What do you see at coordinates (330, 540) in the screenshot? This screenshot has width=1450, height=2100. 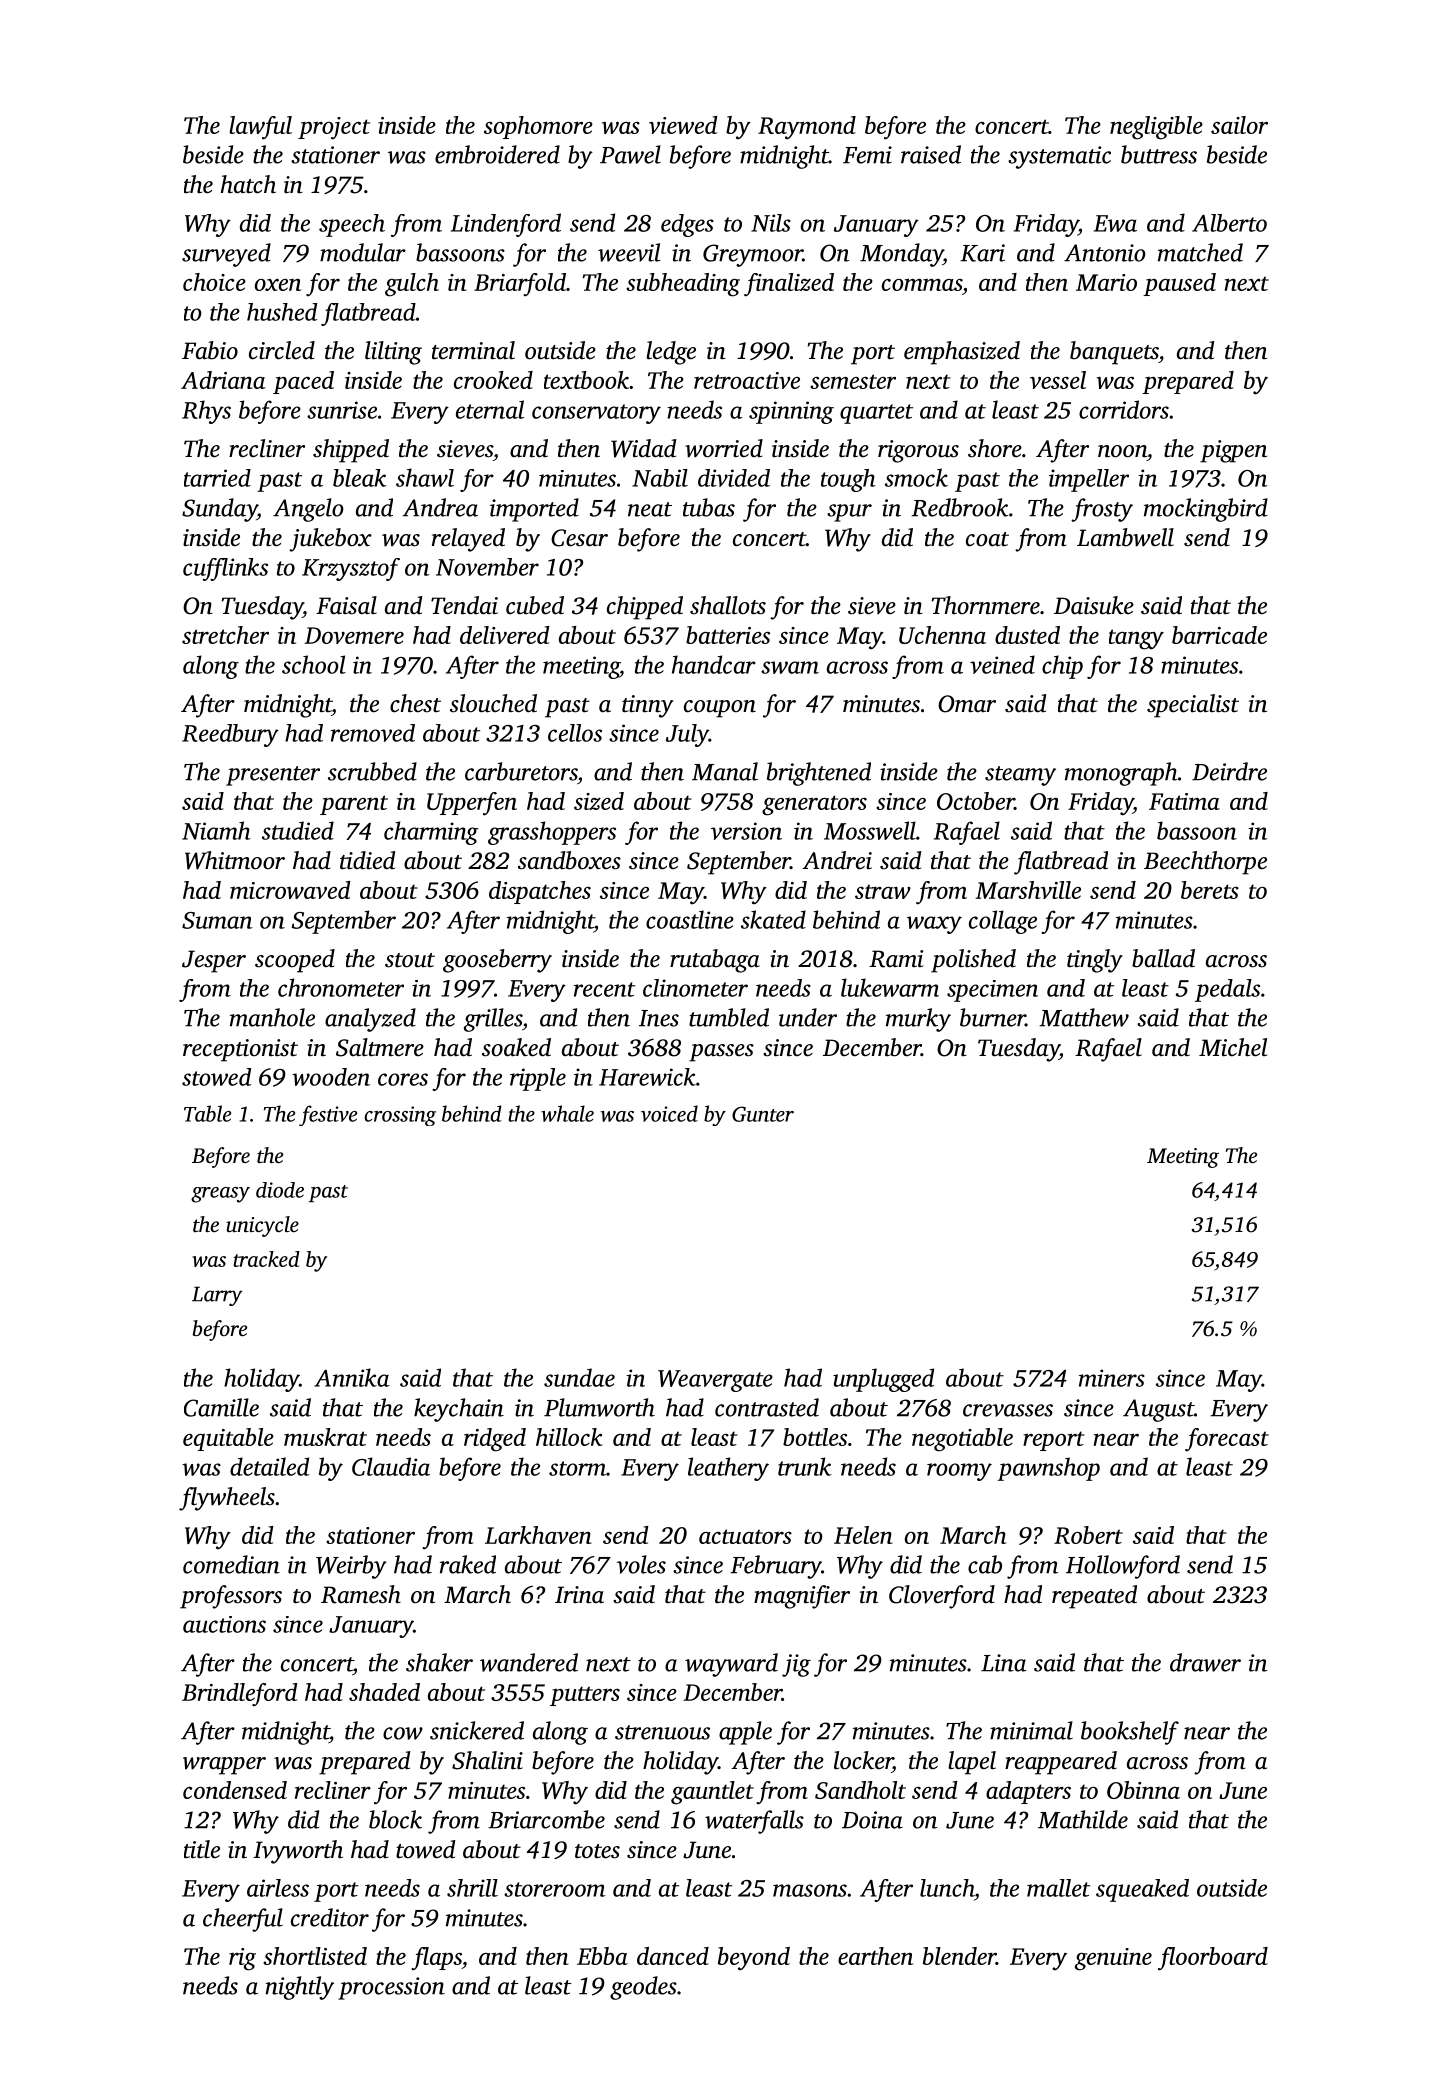 I see `jukebox` at bounding box center [330, 540].
